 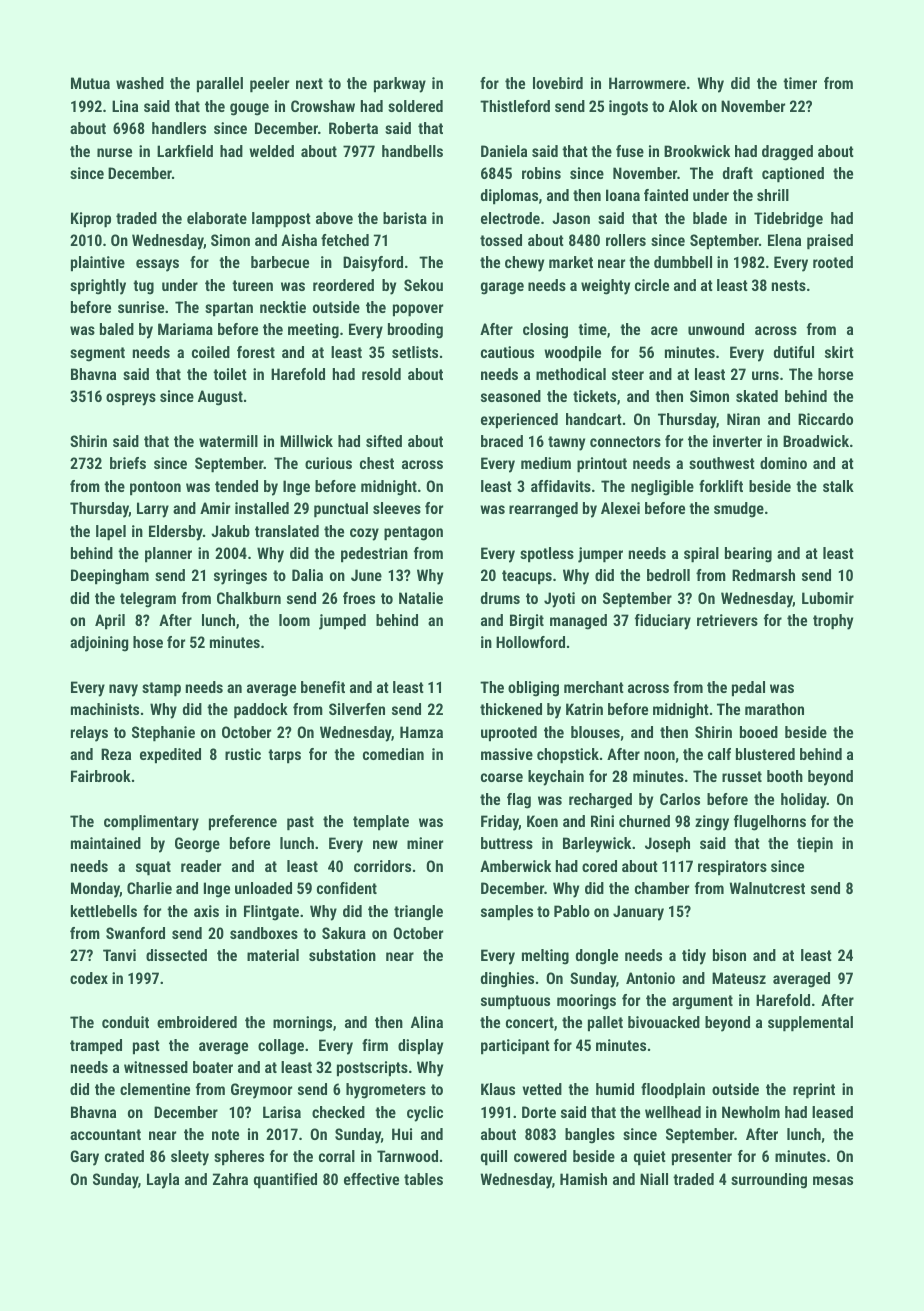 I want to click on essays, so click(x=157, y=265).
